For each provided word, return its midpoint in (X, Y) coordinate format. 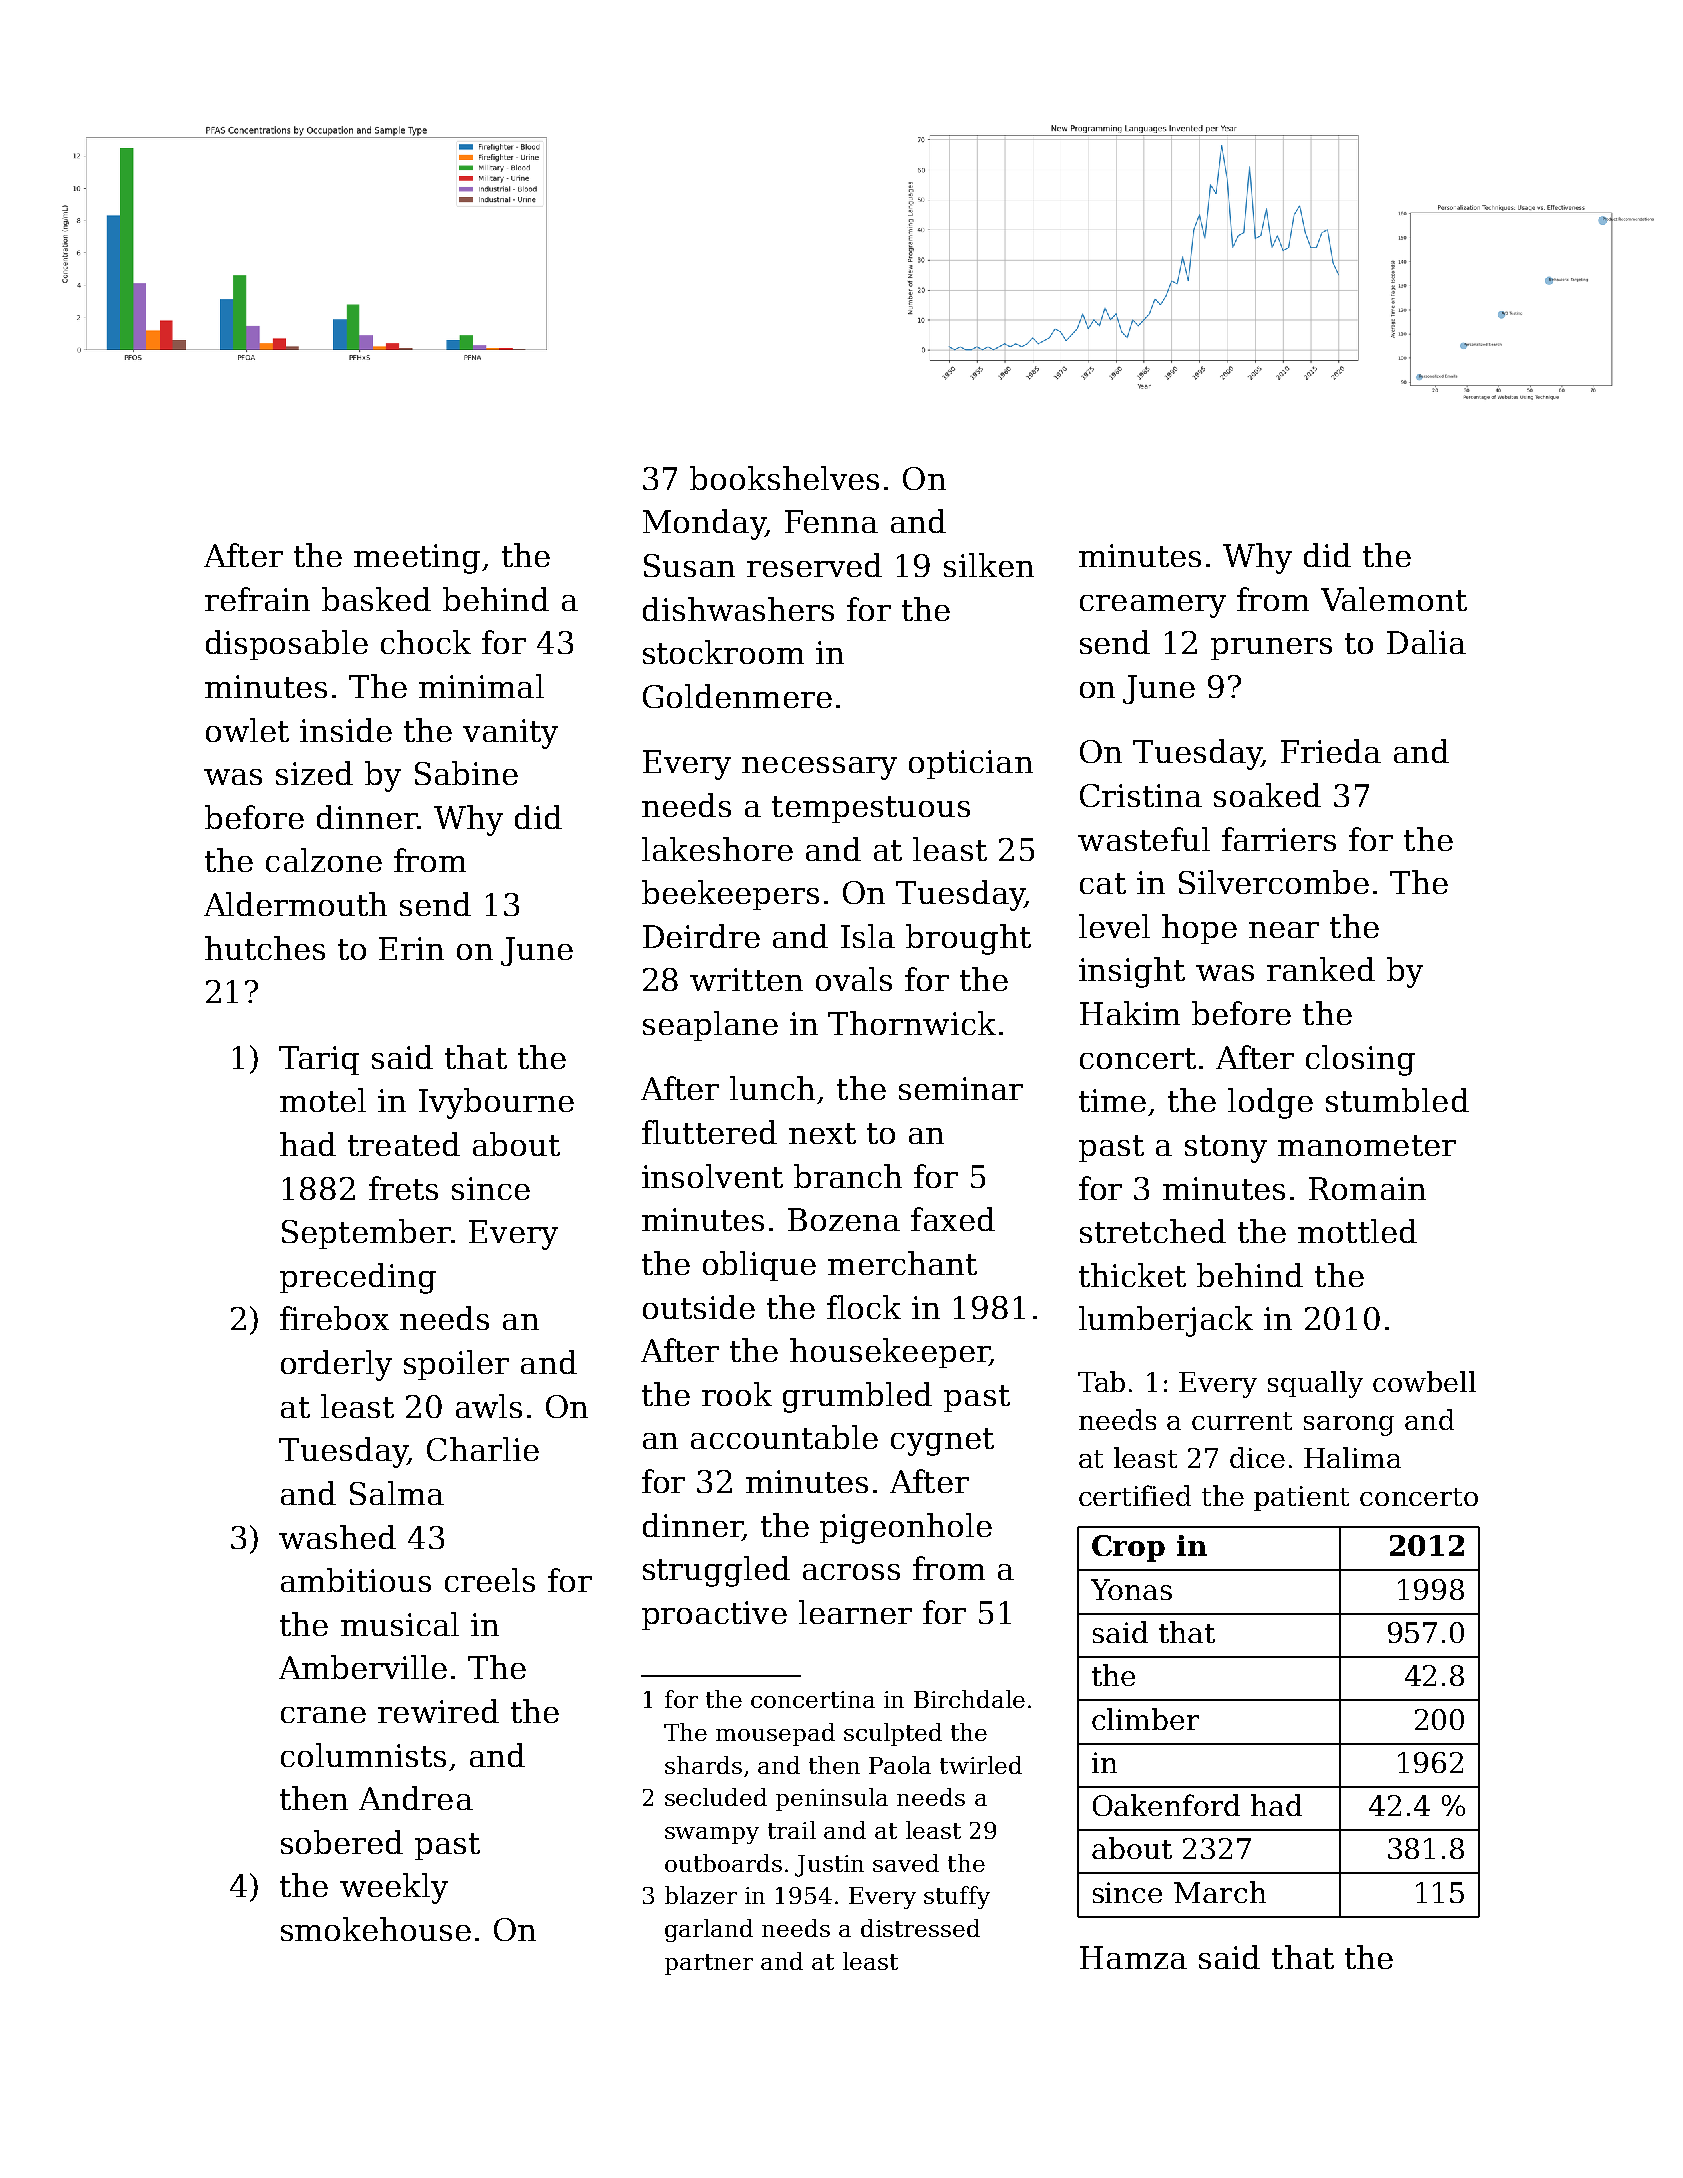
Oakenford (1166, 1805)
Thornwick (912, 1023)
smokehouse (376, 1929)
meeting (417, 559)
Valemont (1394, 599)
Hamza (1133, 1957)
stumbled (1397, 1100)
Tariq (319, 1060)
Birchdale (969, 1699)
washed (337, 1537)
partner (709, 1964)
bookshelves (784, 478)
